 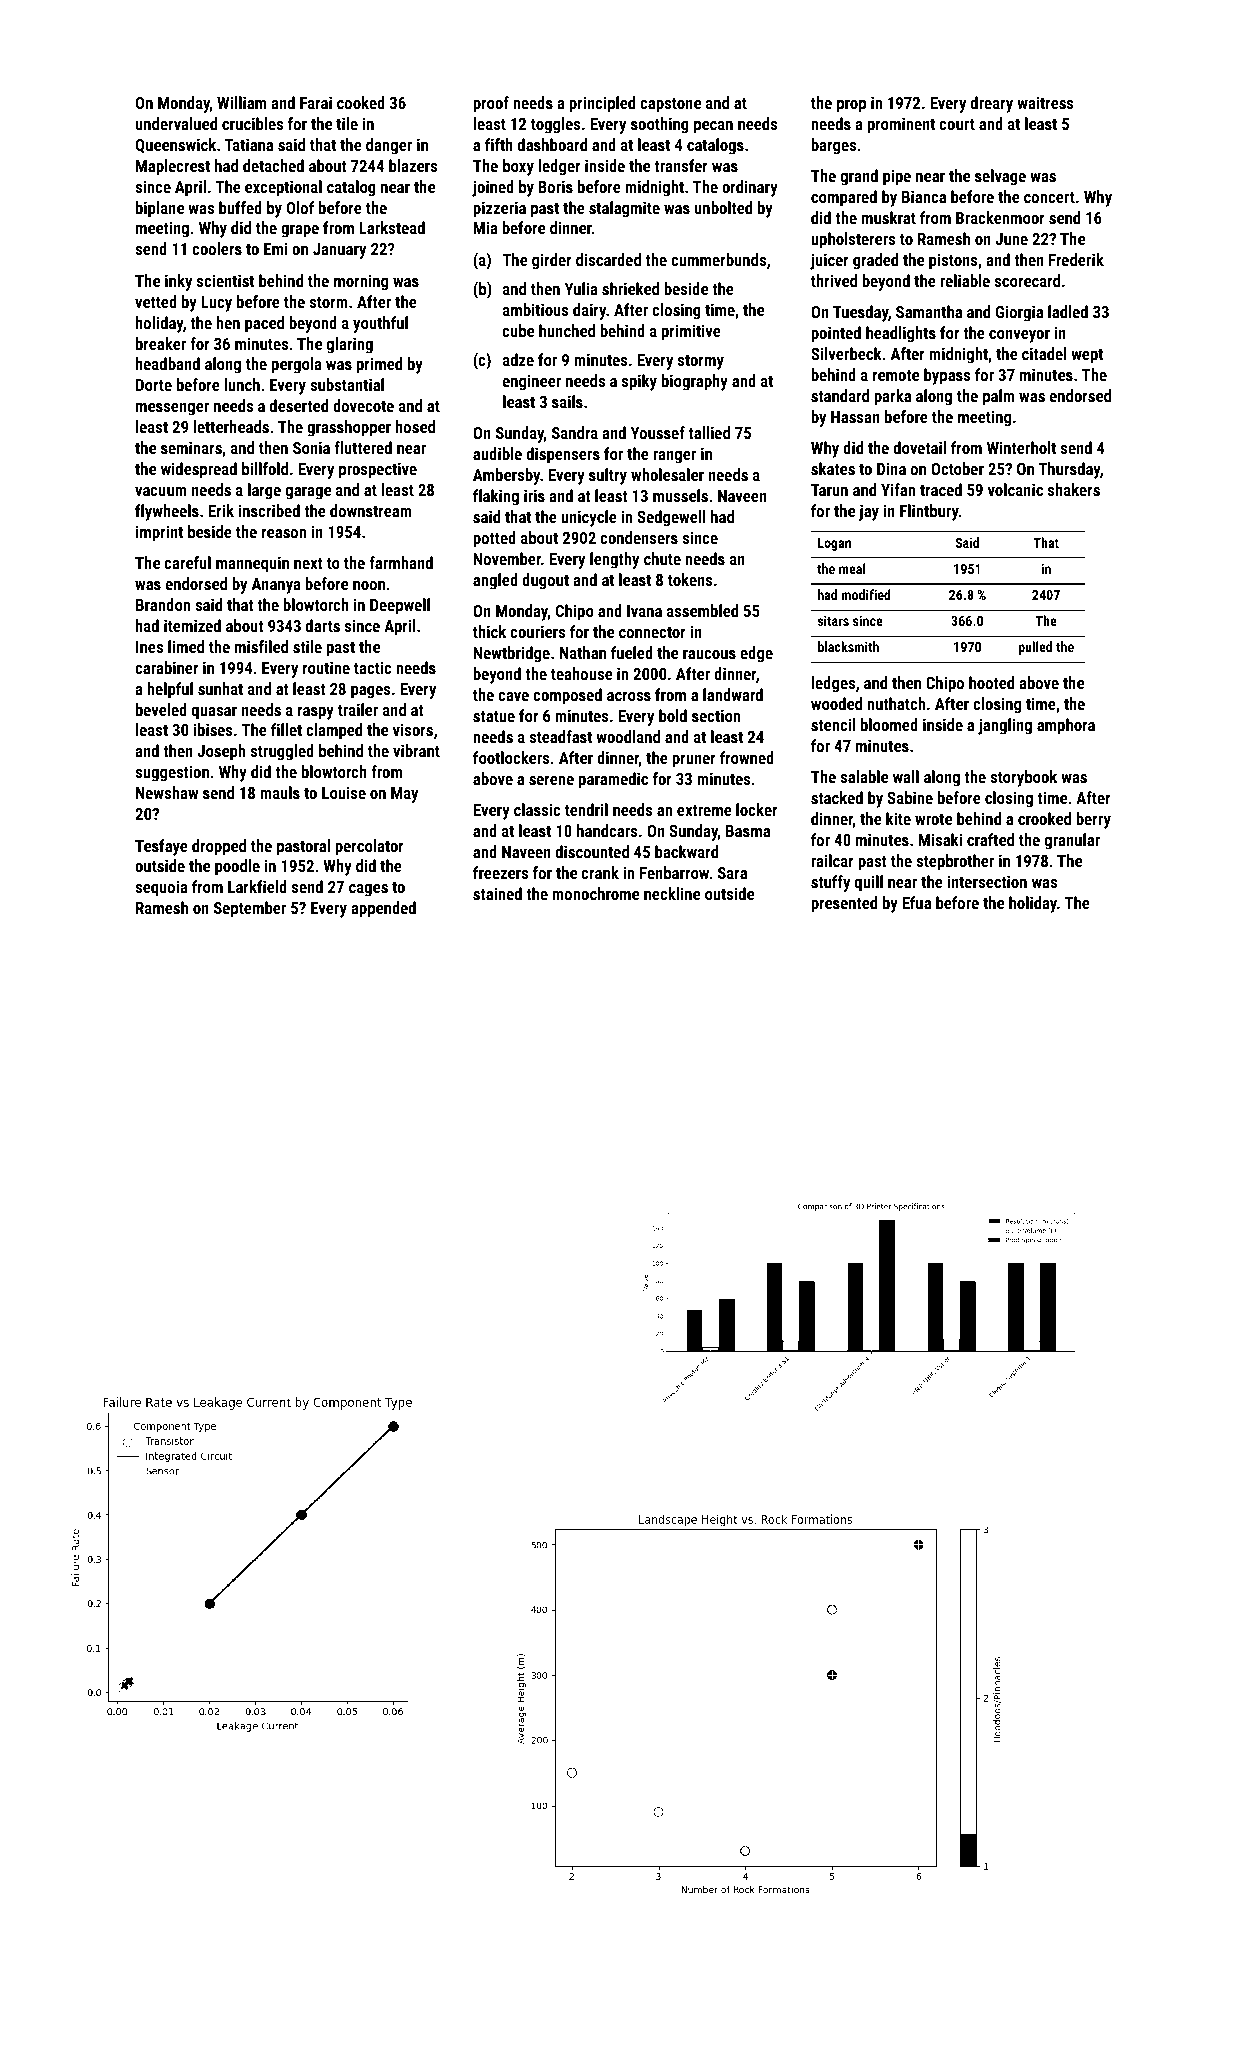 I want to click on sequoia, so click(x=161, y=888).
